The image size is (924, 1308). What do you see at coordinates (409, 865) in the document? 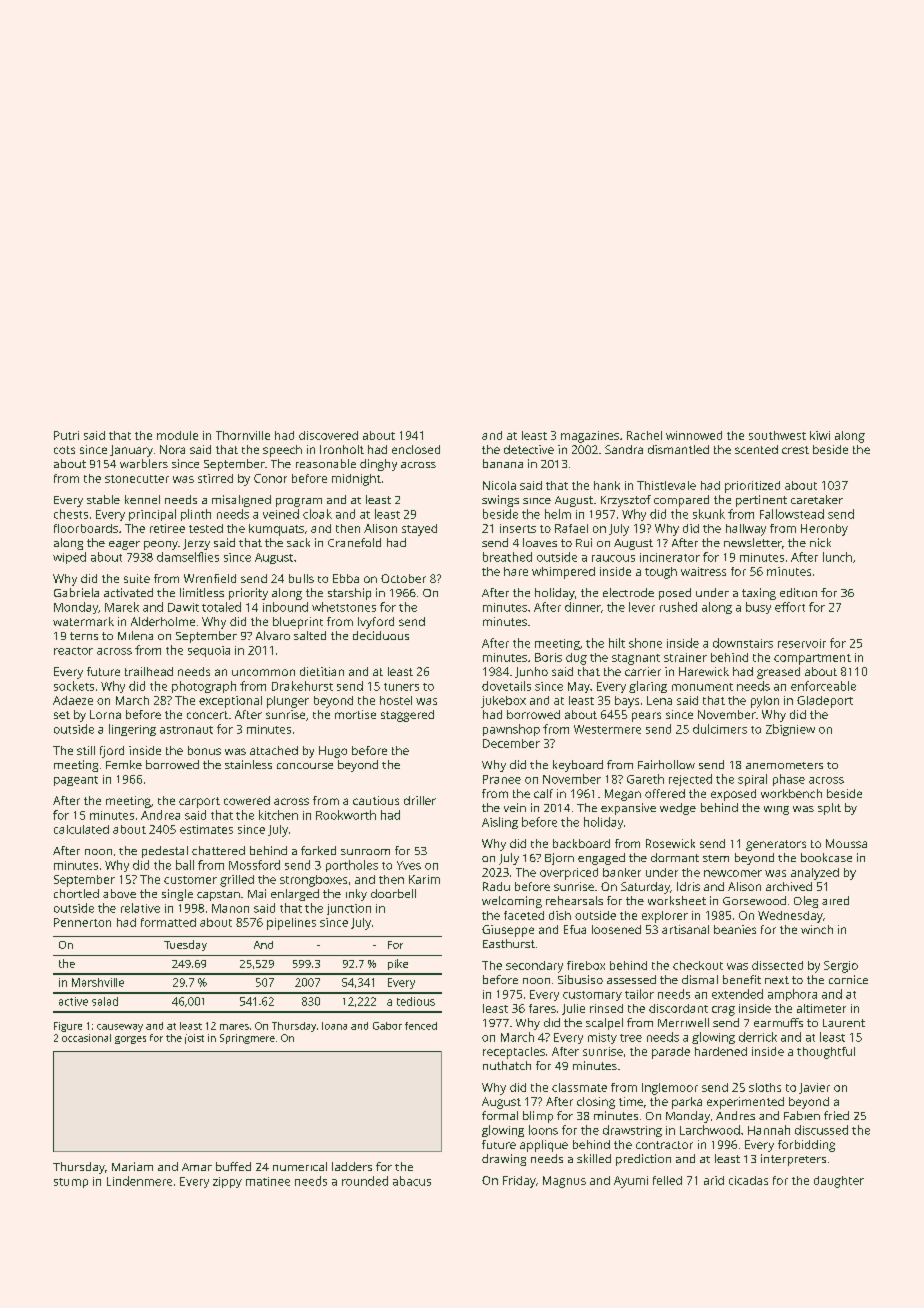
I see `Yves` at bounding box center [409, 865].
